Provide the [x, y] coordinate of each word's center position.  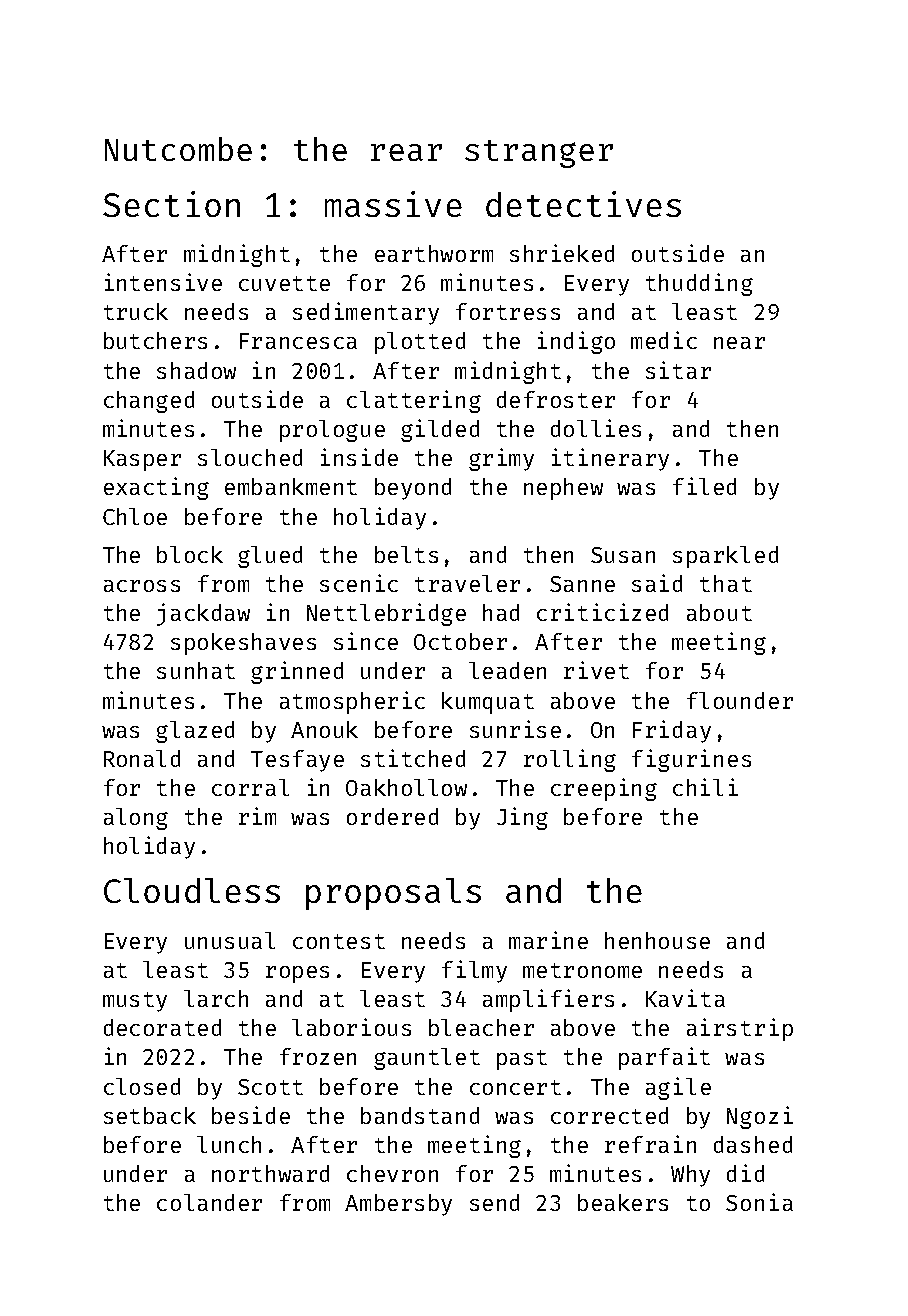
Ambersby [398, 1205]
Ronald [142, 758]
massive [393, 204]
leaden [507, 670]
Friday [672, 731]
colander [209, 1202]
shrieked [562, 253]
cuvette [284, 283]
